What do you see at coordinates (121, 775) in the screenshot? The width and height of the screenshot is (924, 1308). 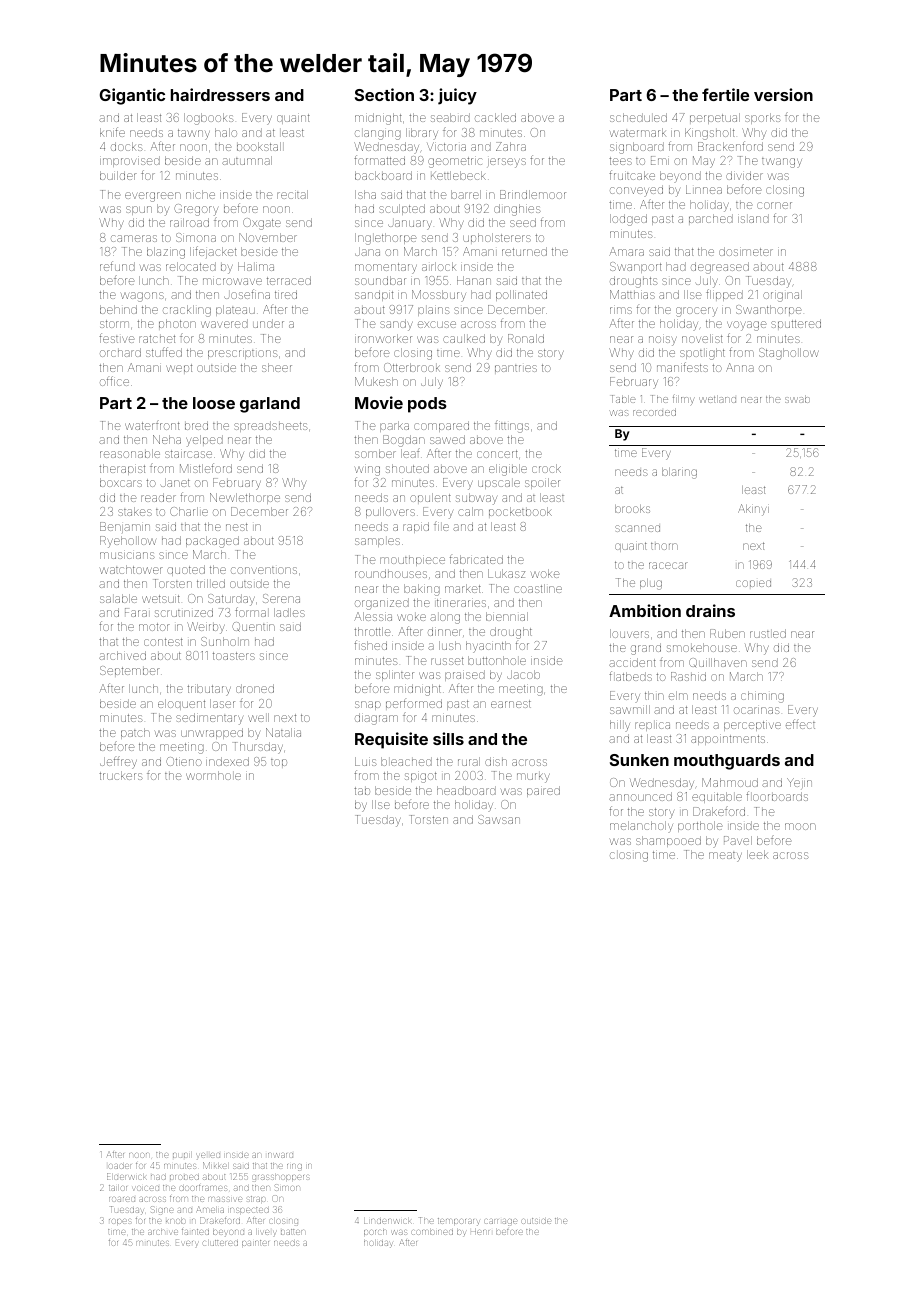 I see `truckers` at bounding box center [121, 775].
